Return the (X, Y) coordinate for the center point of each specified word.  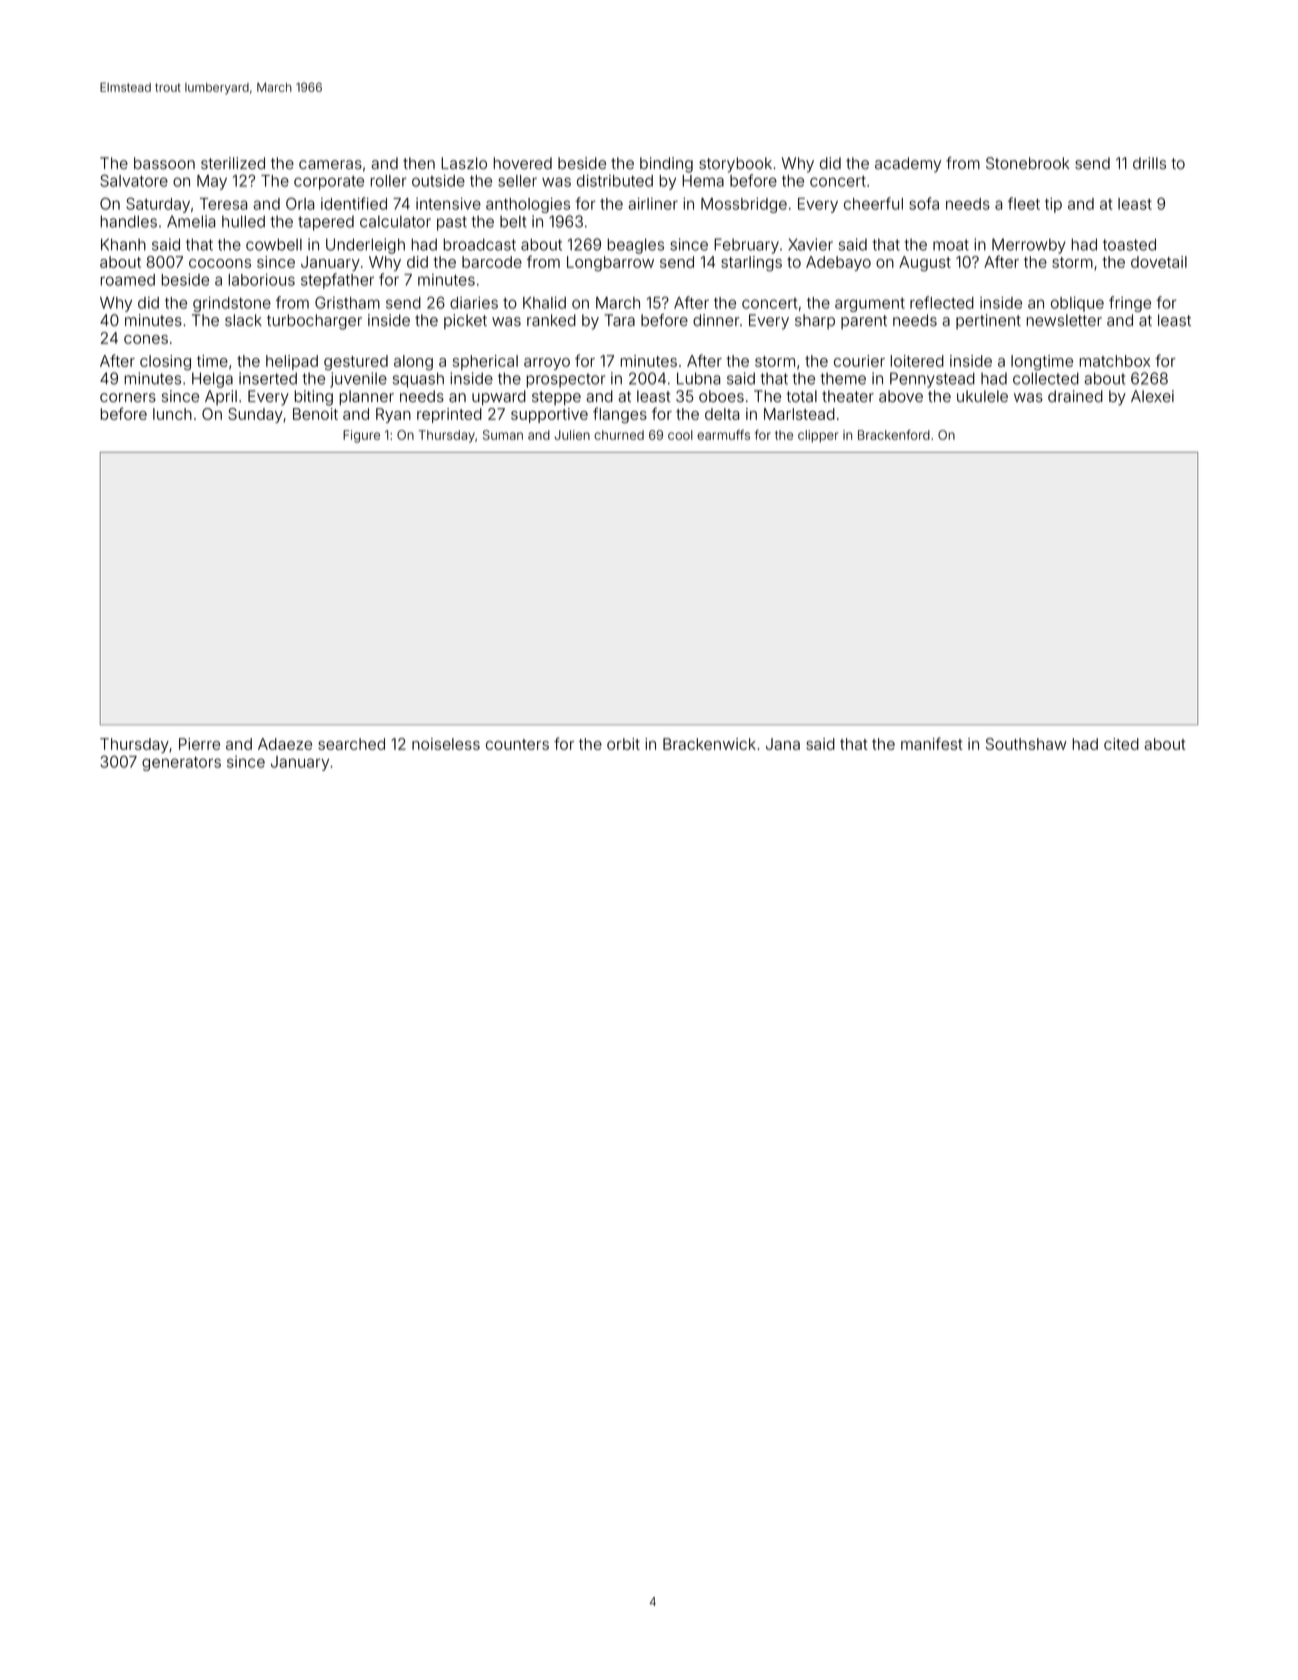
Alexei (1152, 396)
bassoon (164, 163)
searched (351, 744)
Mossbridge (744, 205)
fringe (1130, 304)
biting (314, 398)
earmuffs (723, 435)
